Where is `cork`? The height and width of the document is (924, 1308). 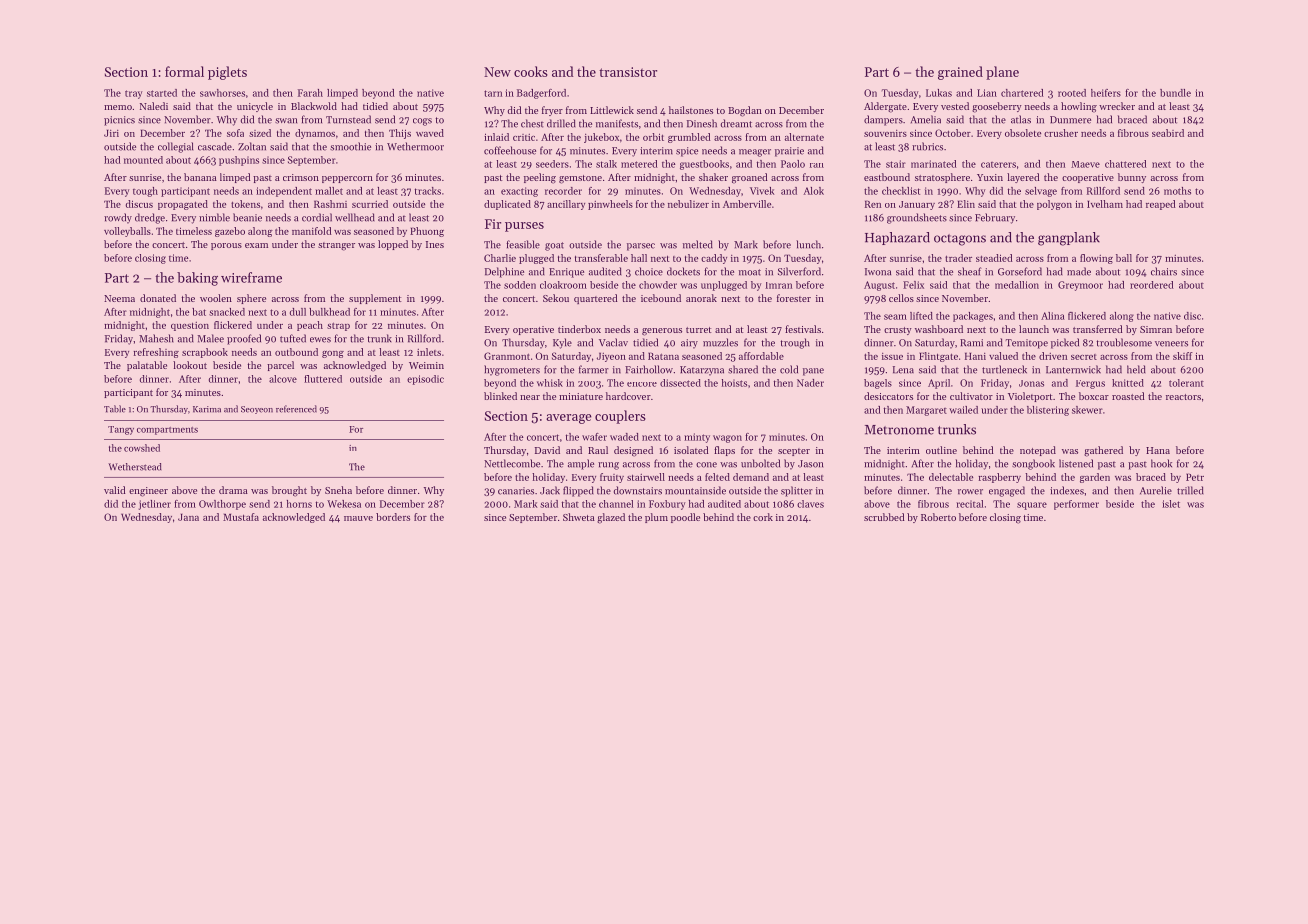 cork is located at coordinates (763, 517).
